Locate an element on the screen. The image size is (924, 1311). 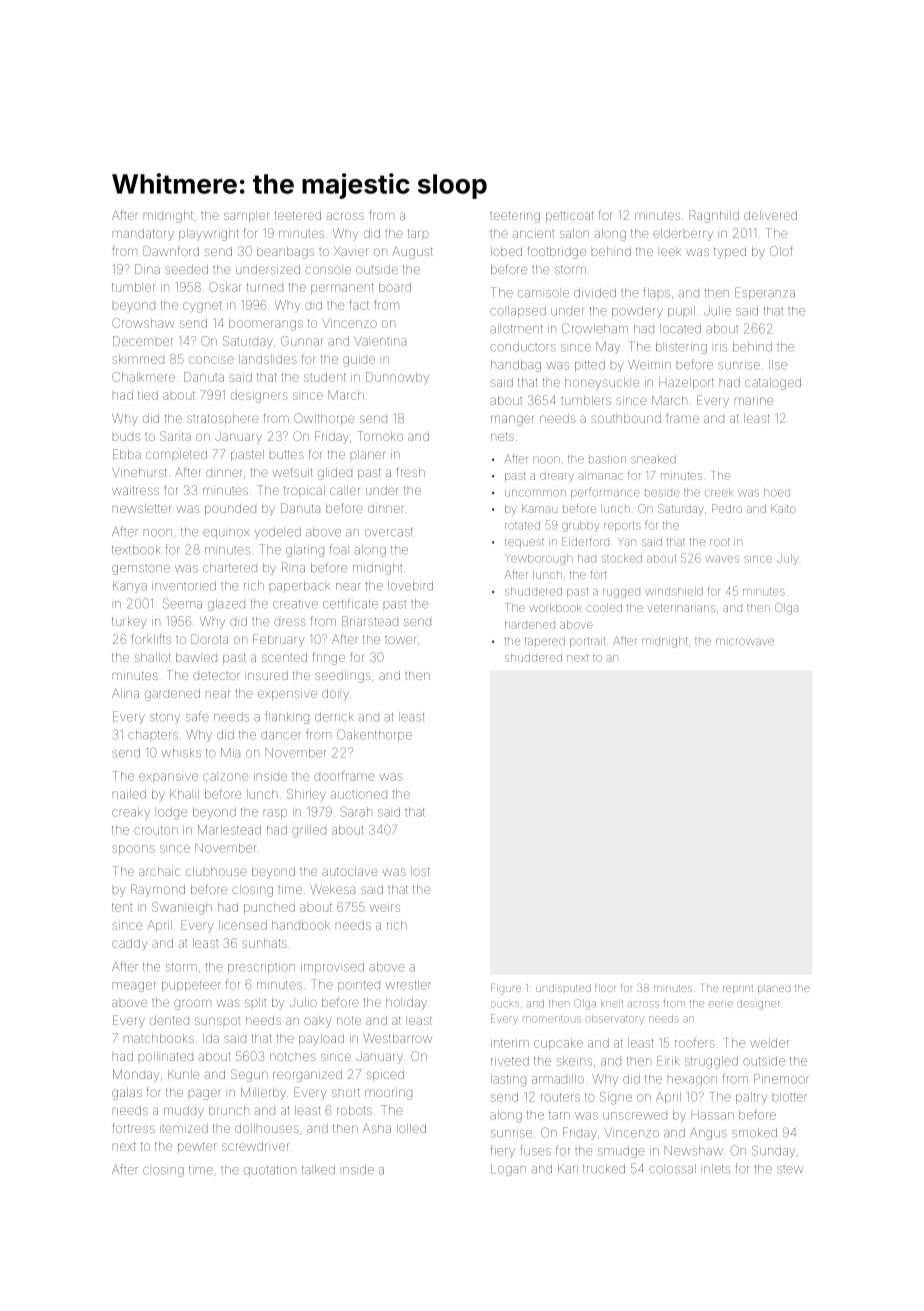
microwave is located at coordinates (745, 642).
